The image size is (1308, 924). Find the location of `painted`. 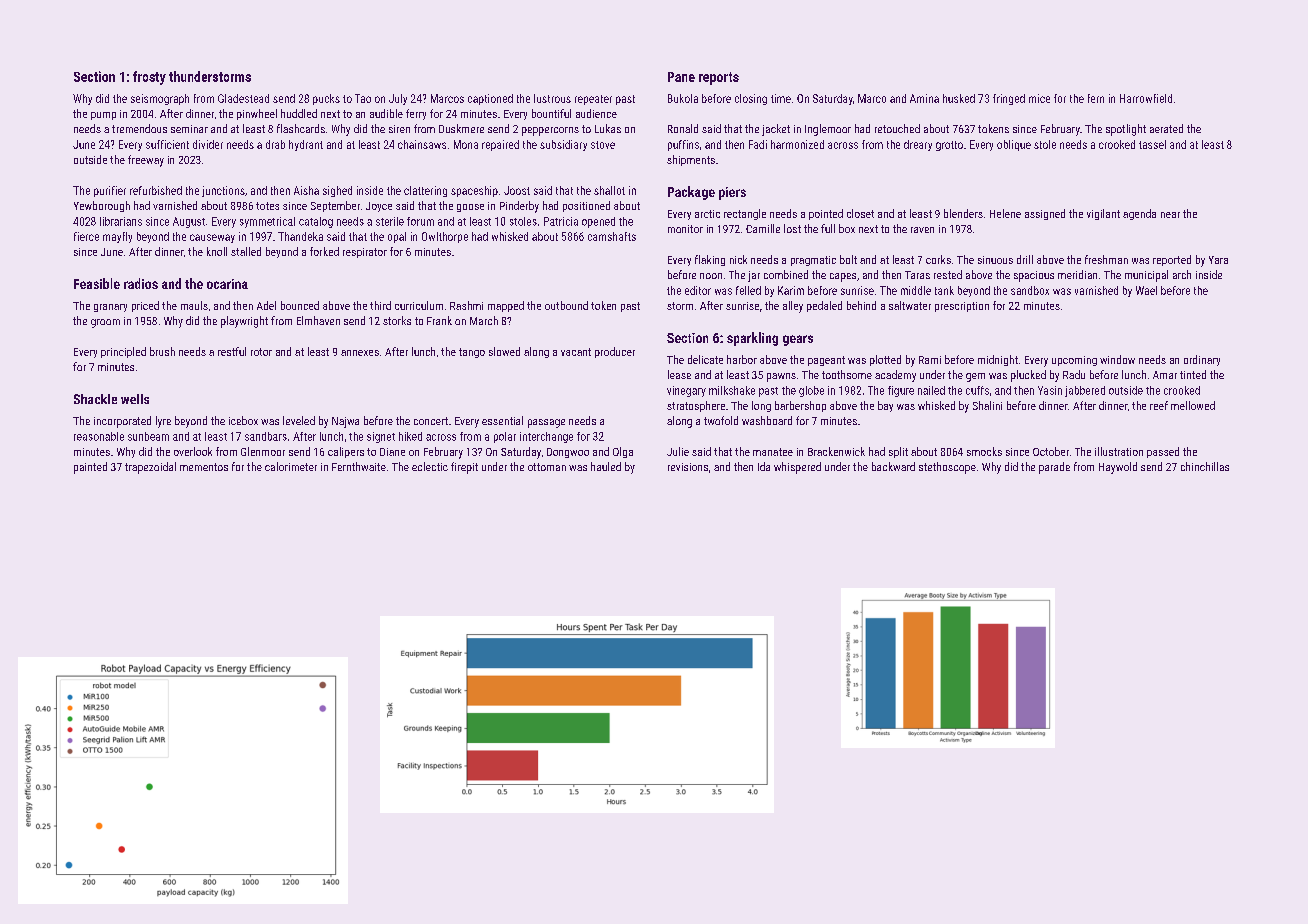

painted is located at coordinates (90, 468).
